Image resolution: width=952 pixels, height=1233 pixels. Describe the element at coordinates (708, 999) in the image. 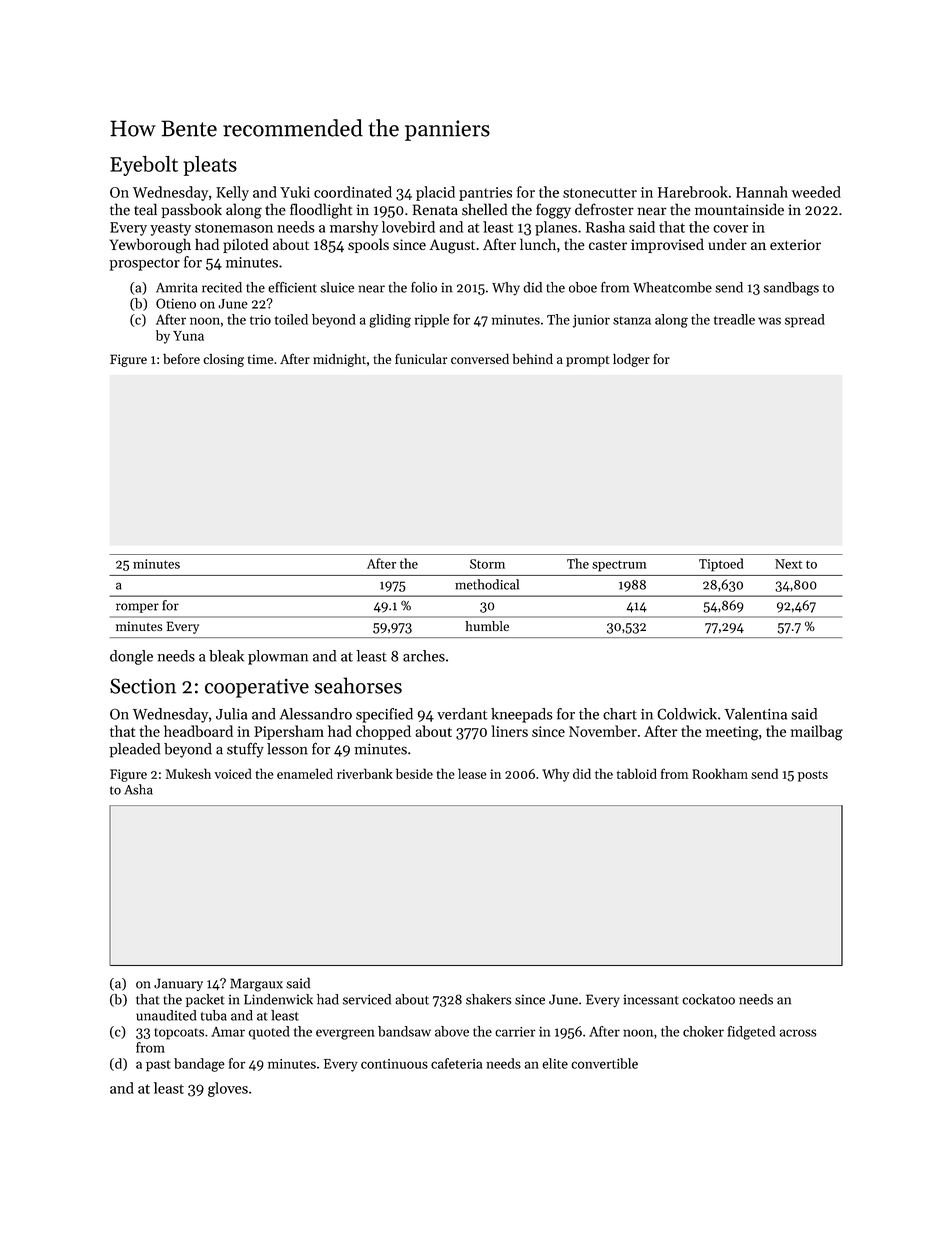

I see `cockatoo` at that location.
